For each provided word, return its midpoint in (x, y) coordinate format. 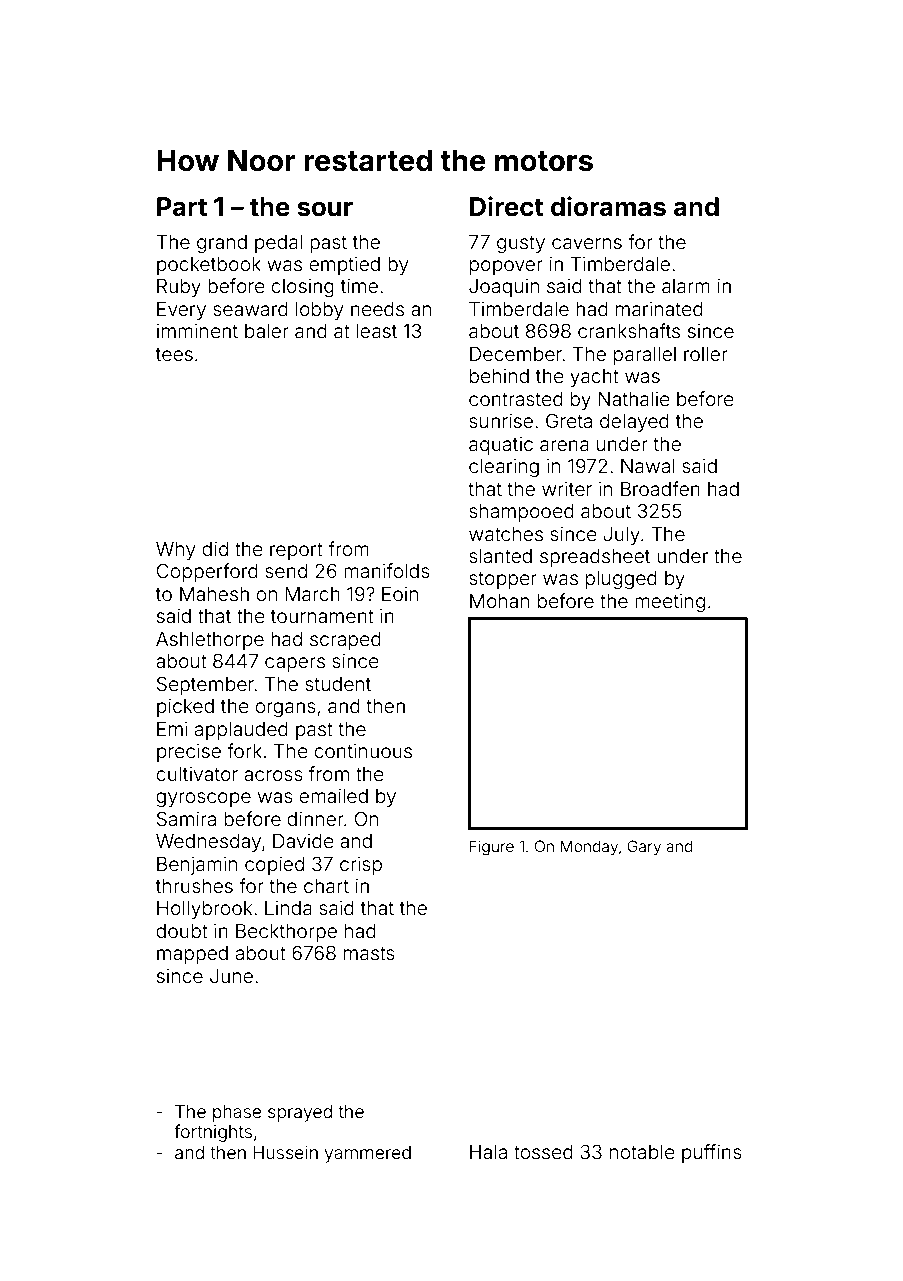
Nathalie (634, 399)
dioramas (608, 206)
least (377, 331)
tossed (543, 1152)
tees (174, 354)
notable (642, 1152)
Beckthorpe (286, 933)
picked (185, 708)
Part (182, 207)
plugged (621, 580)
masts (369, 953)
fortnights (213, 1133)
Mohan (499, 601)
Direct (507, 206)
